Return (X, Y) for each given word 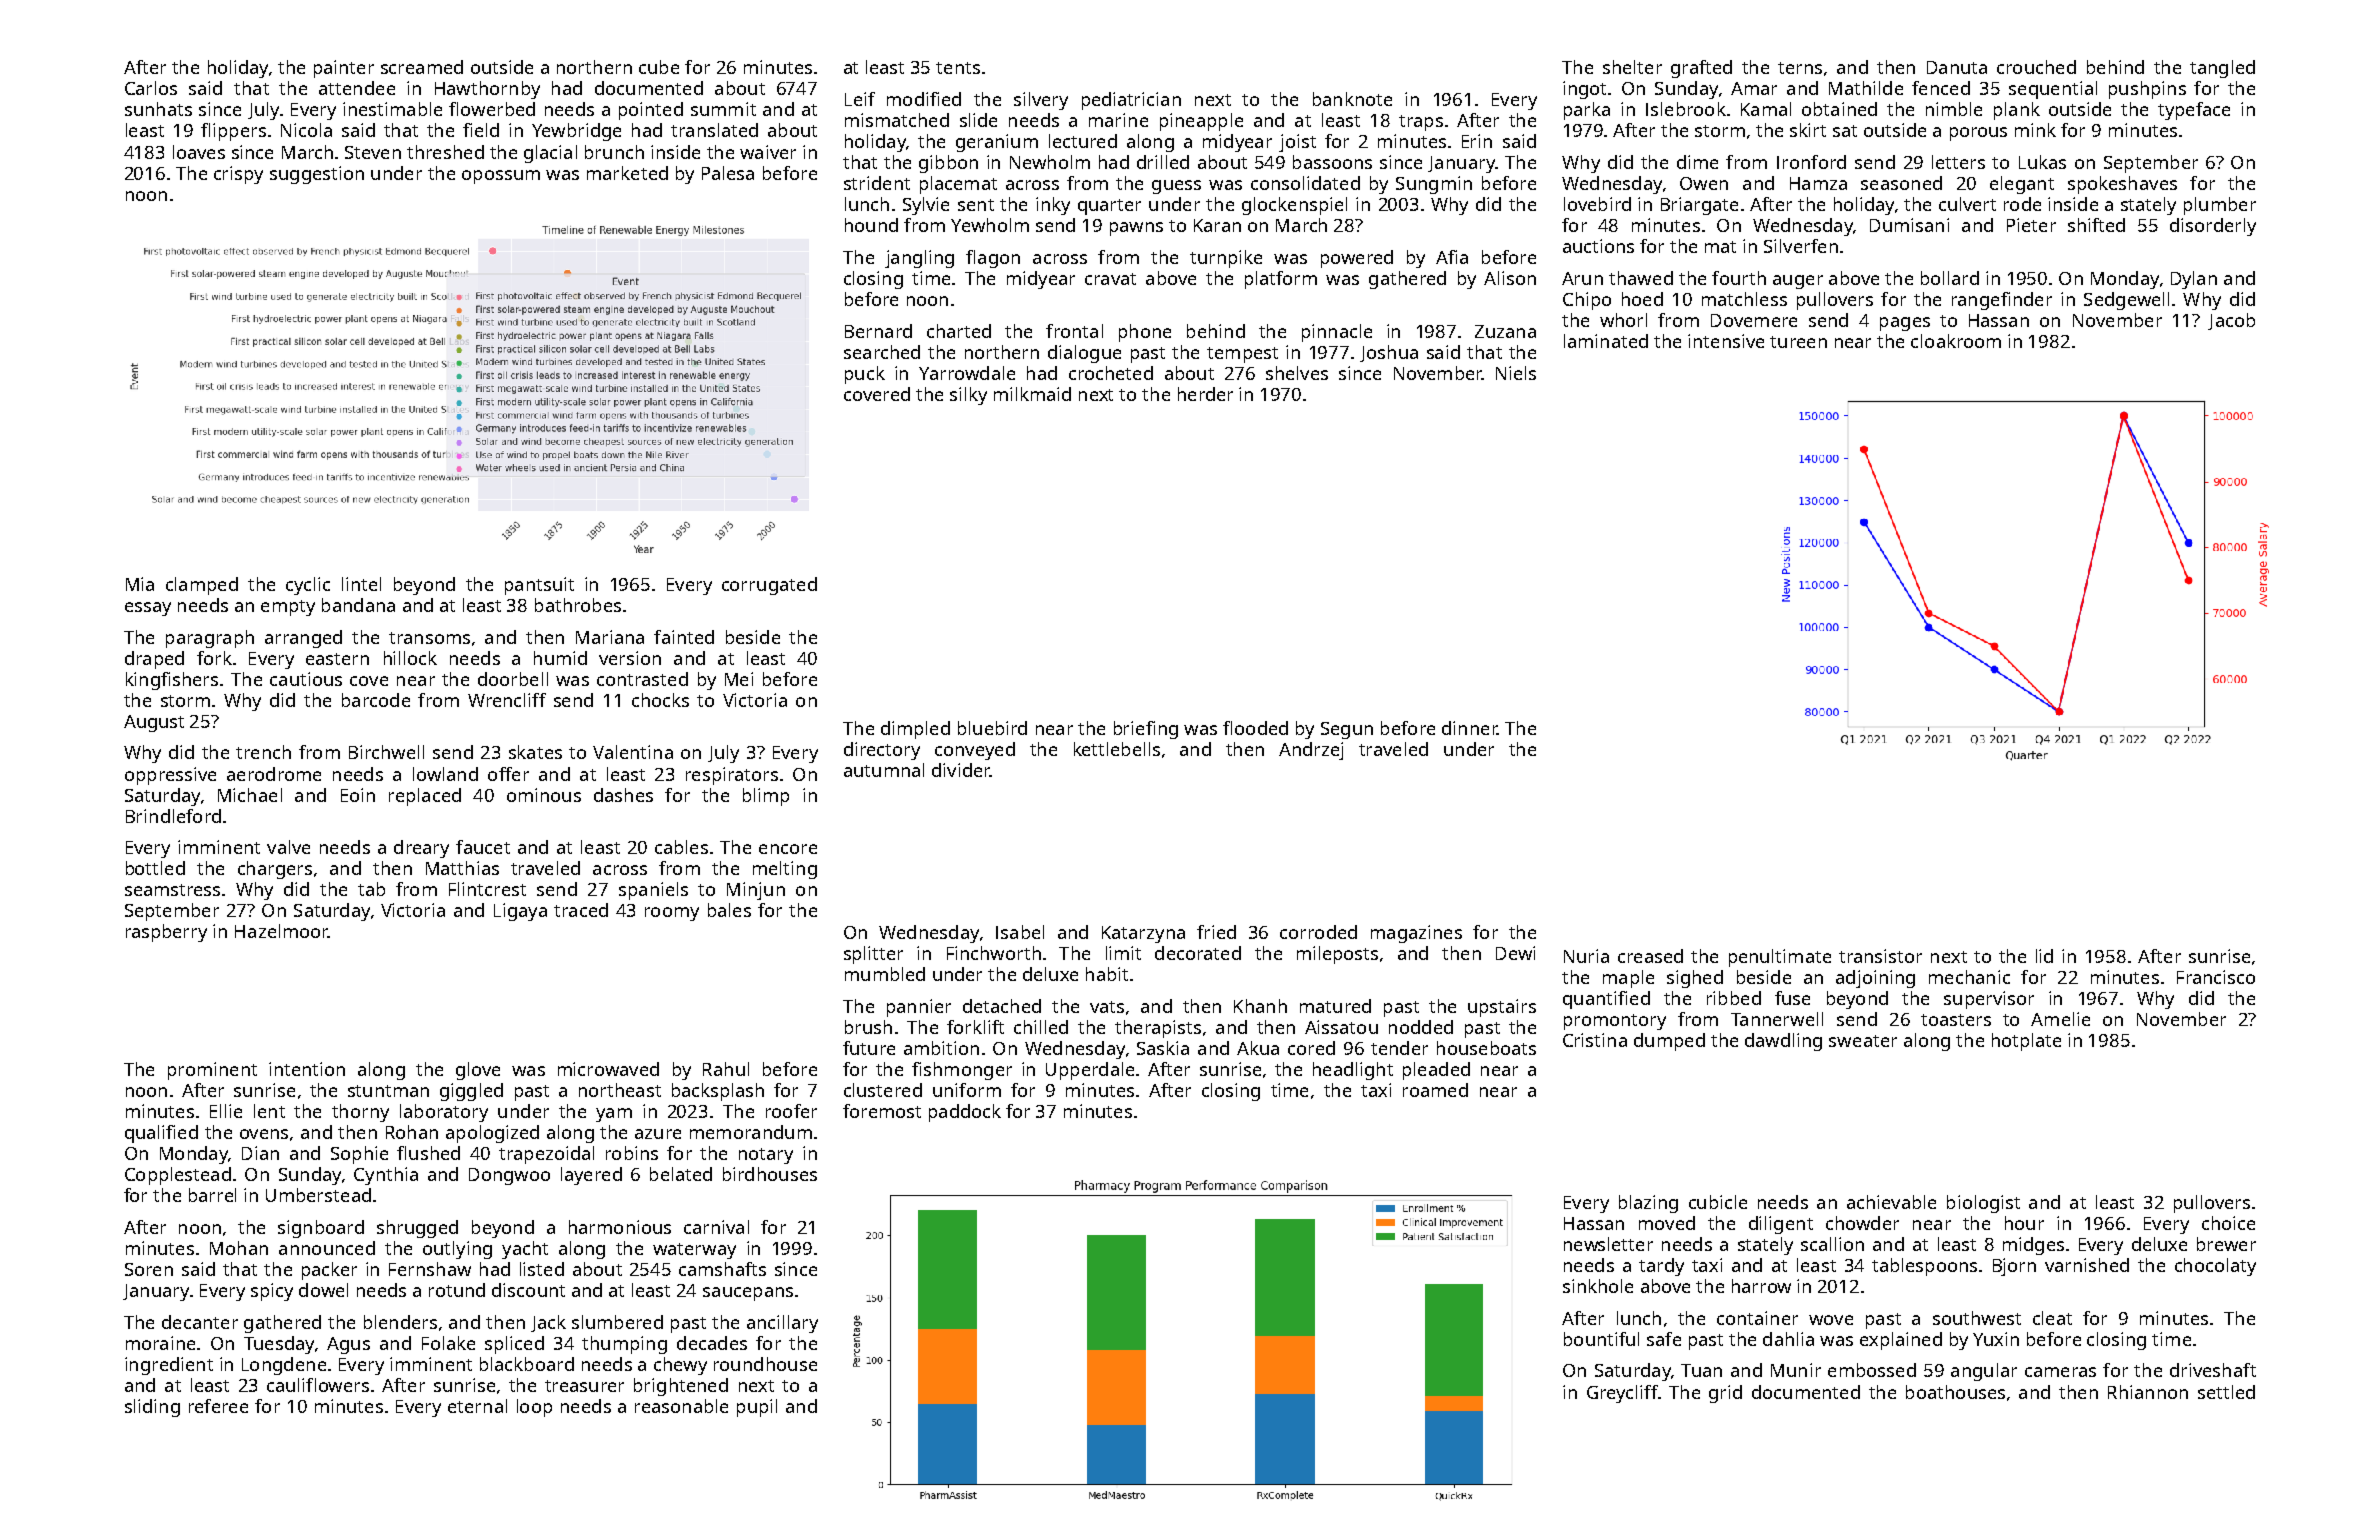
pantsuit (539, 586)
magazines (1416, 934)
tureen (1798, 342)
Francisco (2216, 977)
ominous (544, 795)
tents (958, 68)
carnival (716, 1227)
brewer (2226, 1244)
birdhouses (770, 1174)
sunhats (158, 109)
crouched (2036, 67)
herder (1205, 394)
